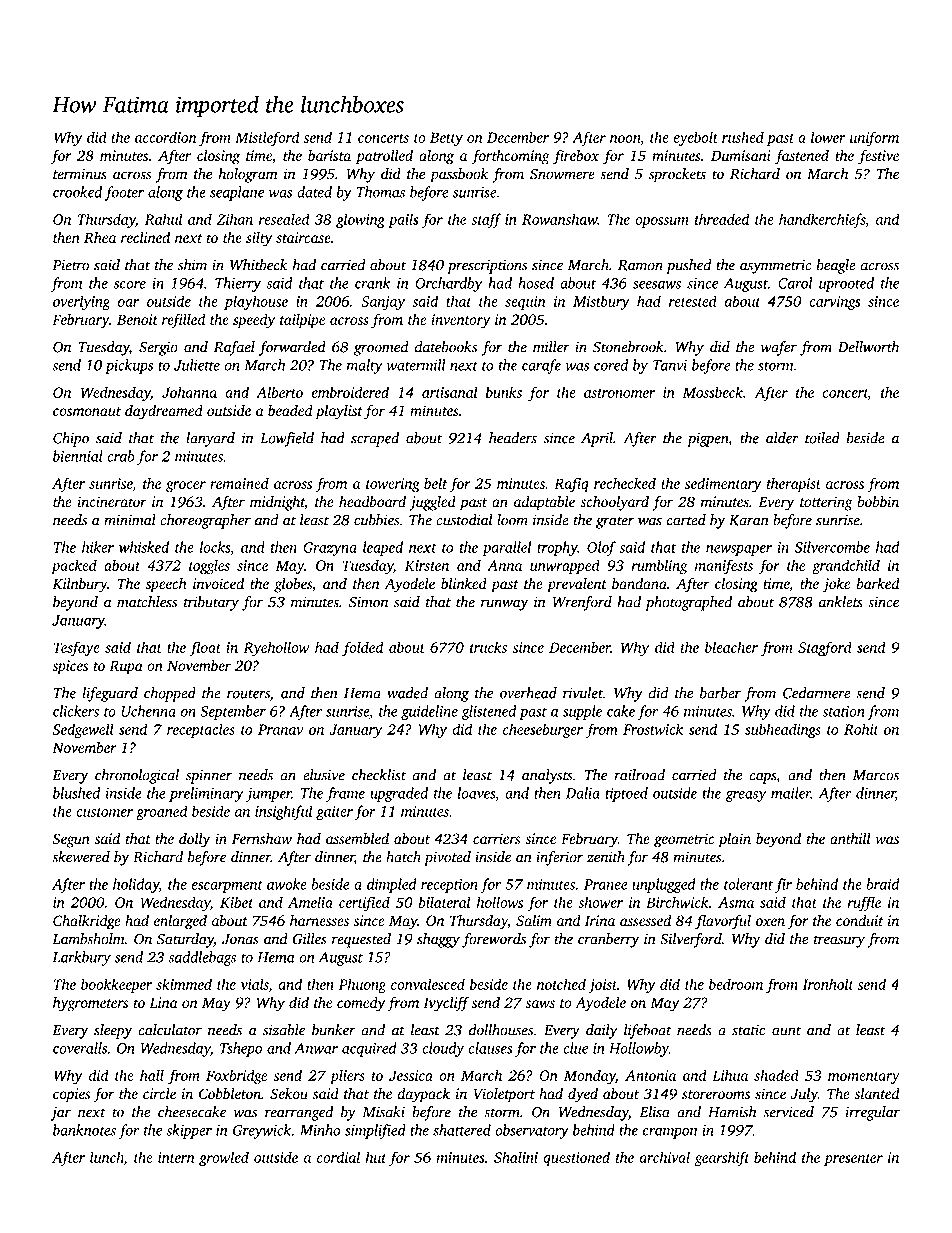  I want to click on gearshift, so click(722, 1159).
